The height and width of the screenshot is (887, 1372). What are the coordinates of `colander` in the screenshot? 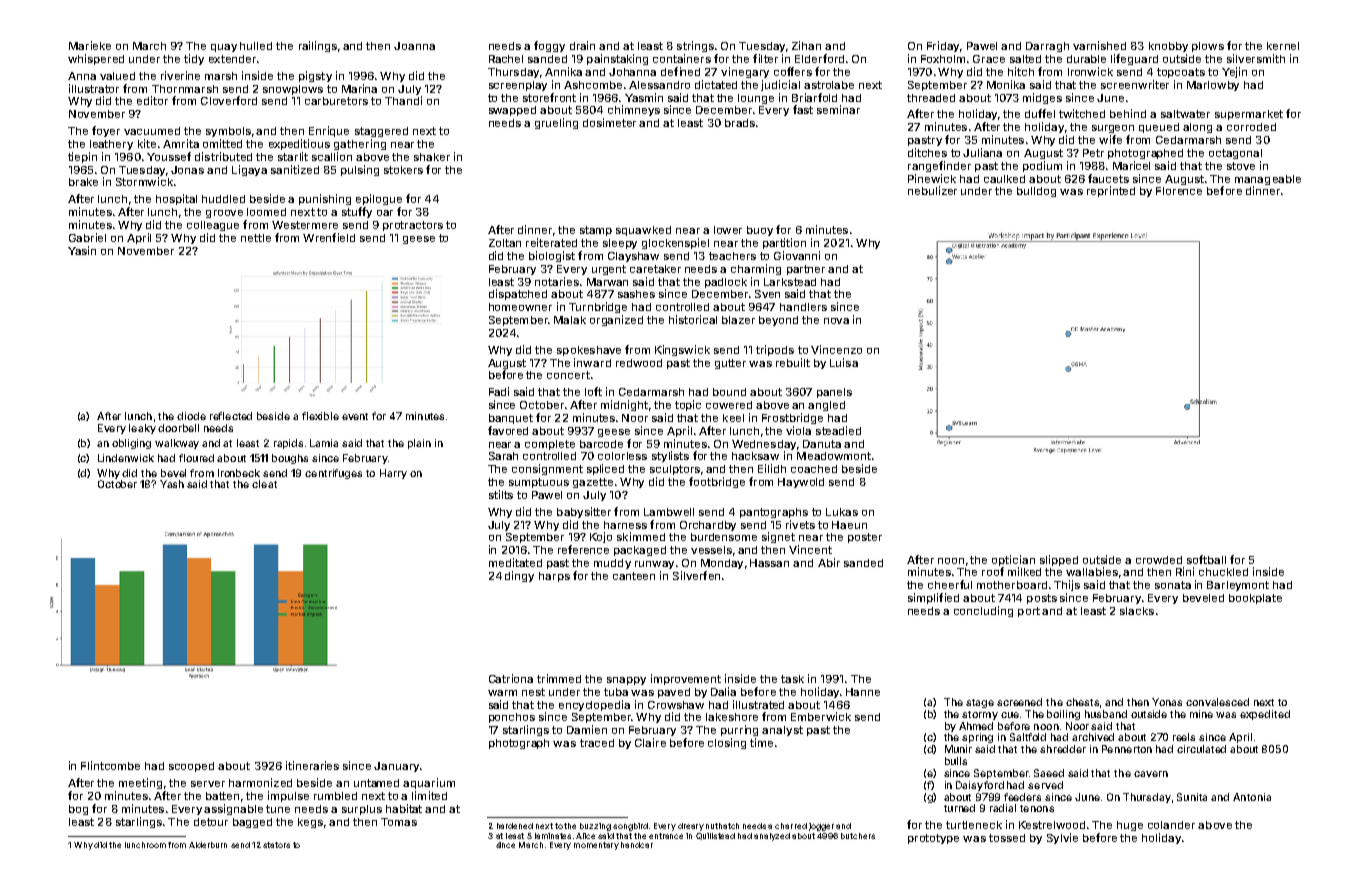 It's located at (1171, 825).
